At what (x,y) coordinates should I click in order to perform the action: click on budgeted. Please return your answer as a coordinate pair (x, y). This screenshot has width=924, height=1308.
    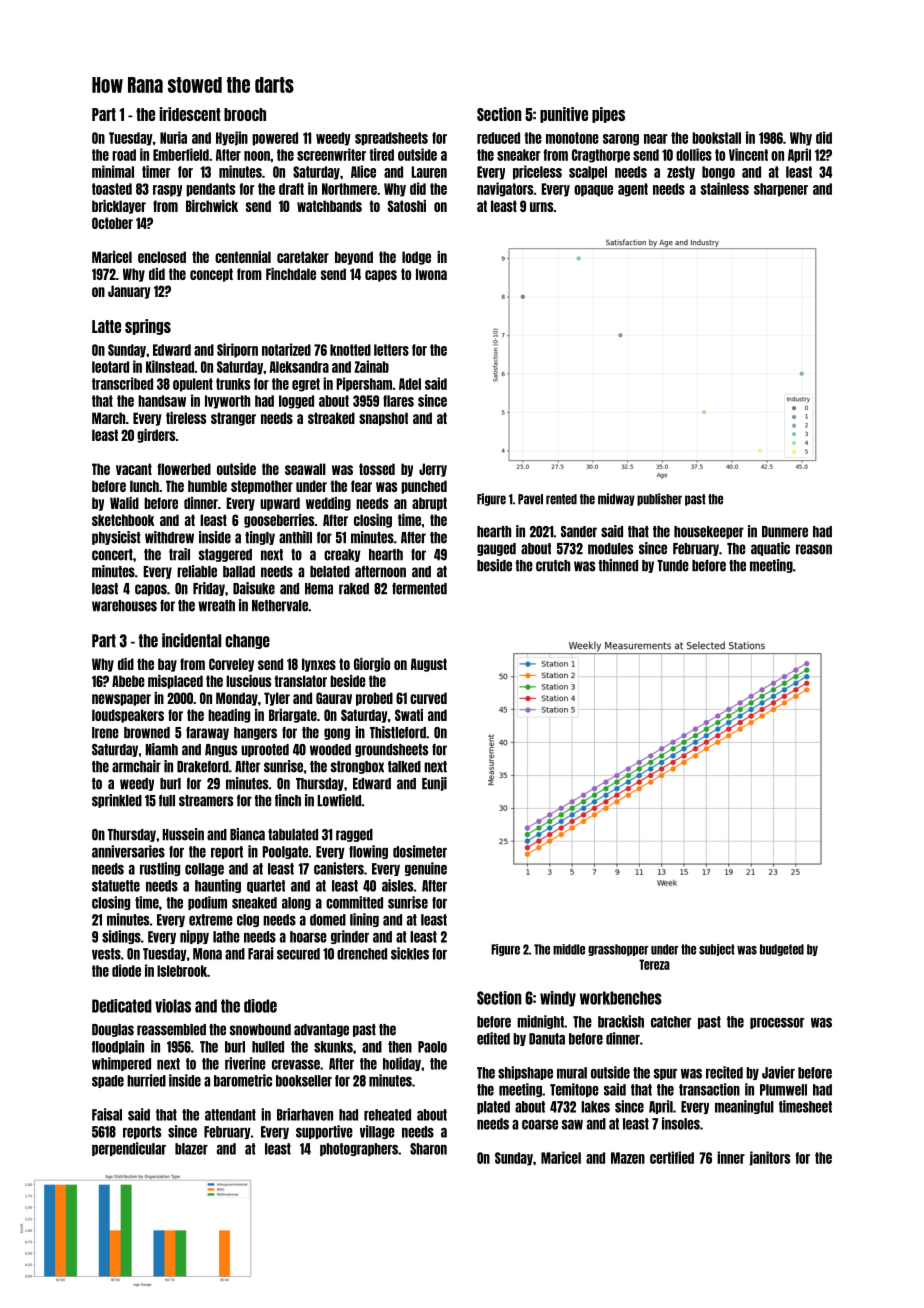
    Looking at the image, I should click on (782, 950).
